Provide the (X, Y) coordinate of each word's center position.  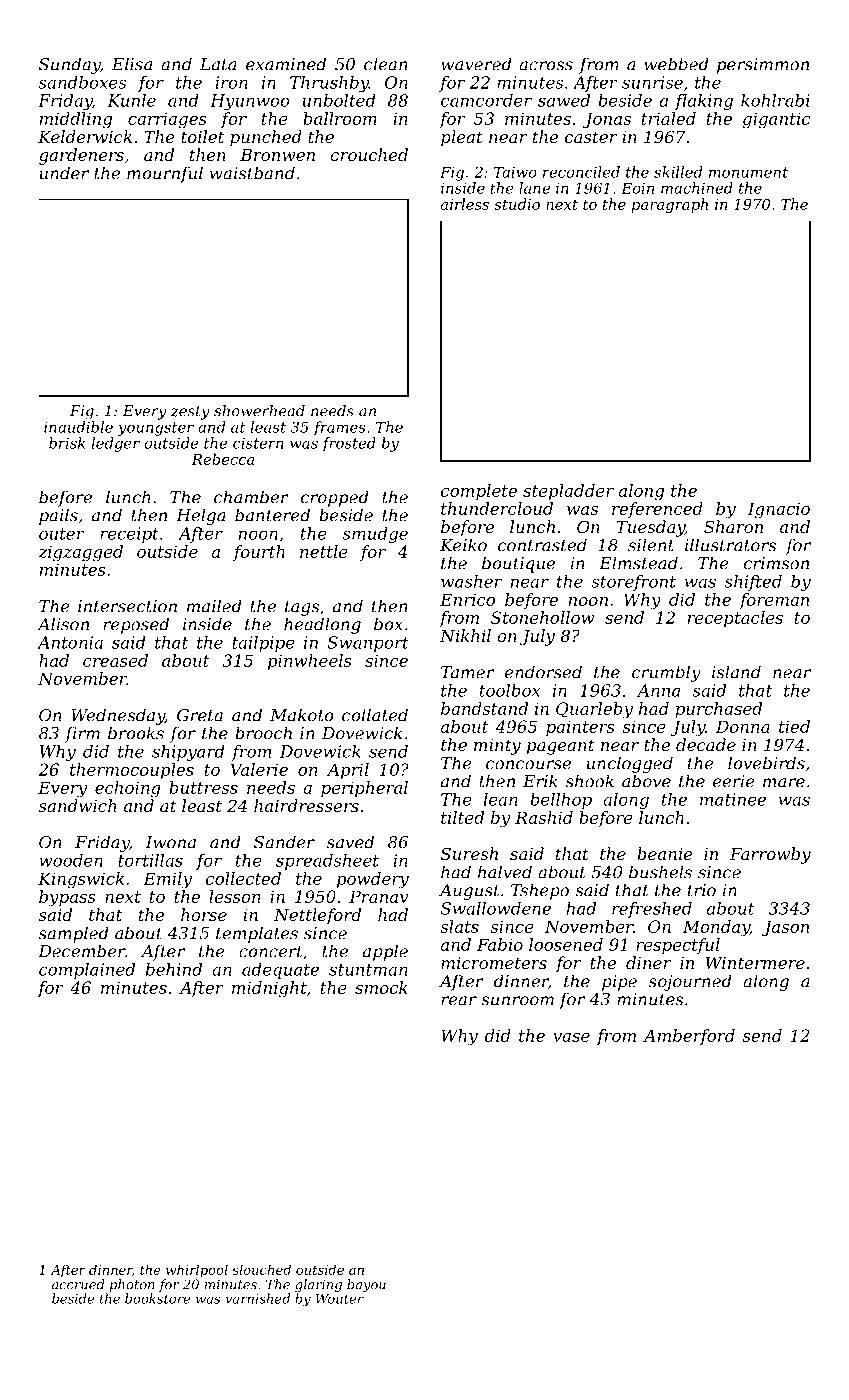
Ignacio (779, 510)
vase (571, 1037)
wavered (476, 64)
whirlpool (197, 1271)
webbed (676, 64)
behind (174, 969)
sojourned (690, 982)
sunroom (517, 1001)
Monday (716, 928)
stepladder (568, 492)
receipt (129, 535)
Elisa (132, 64)
